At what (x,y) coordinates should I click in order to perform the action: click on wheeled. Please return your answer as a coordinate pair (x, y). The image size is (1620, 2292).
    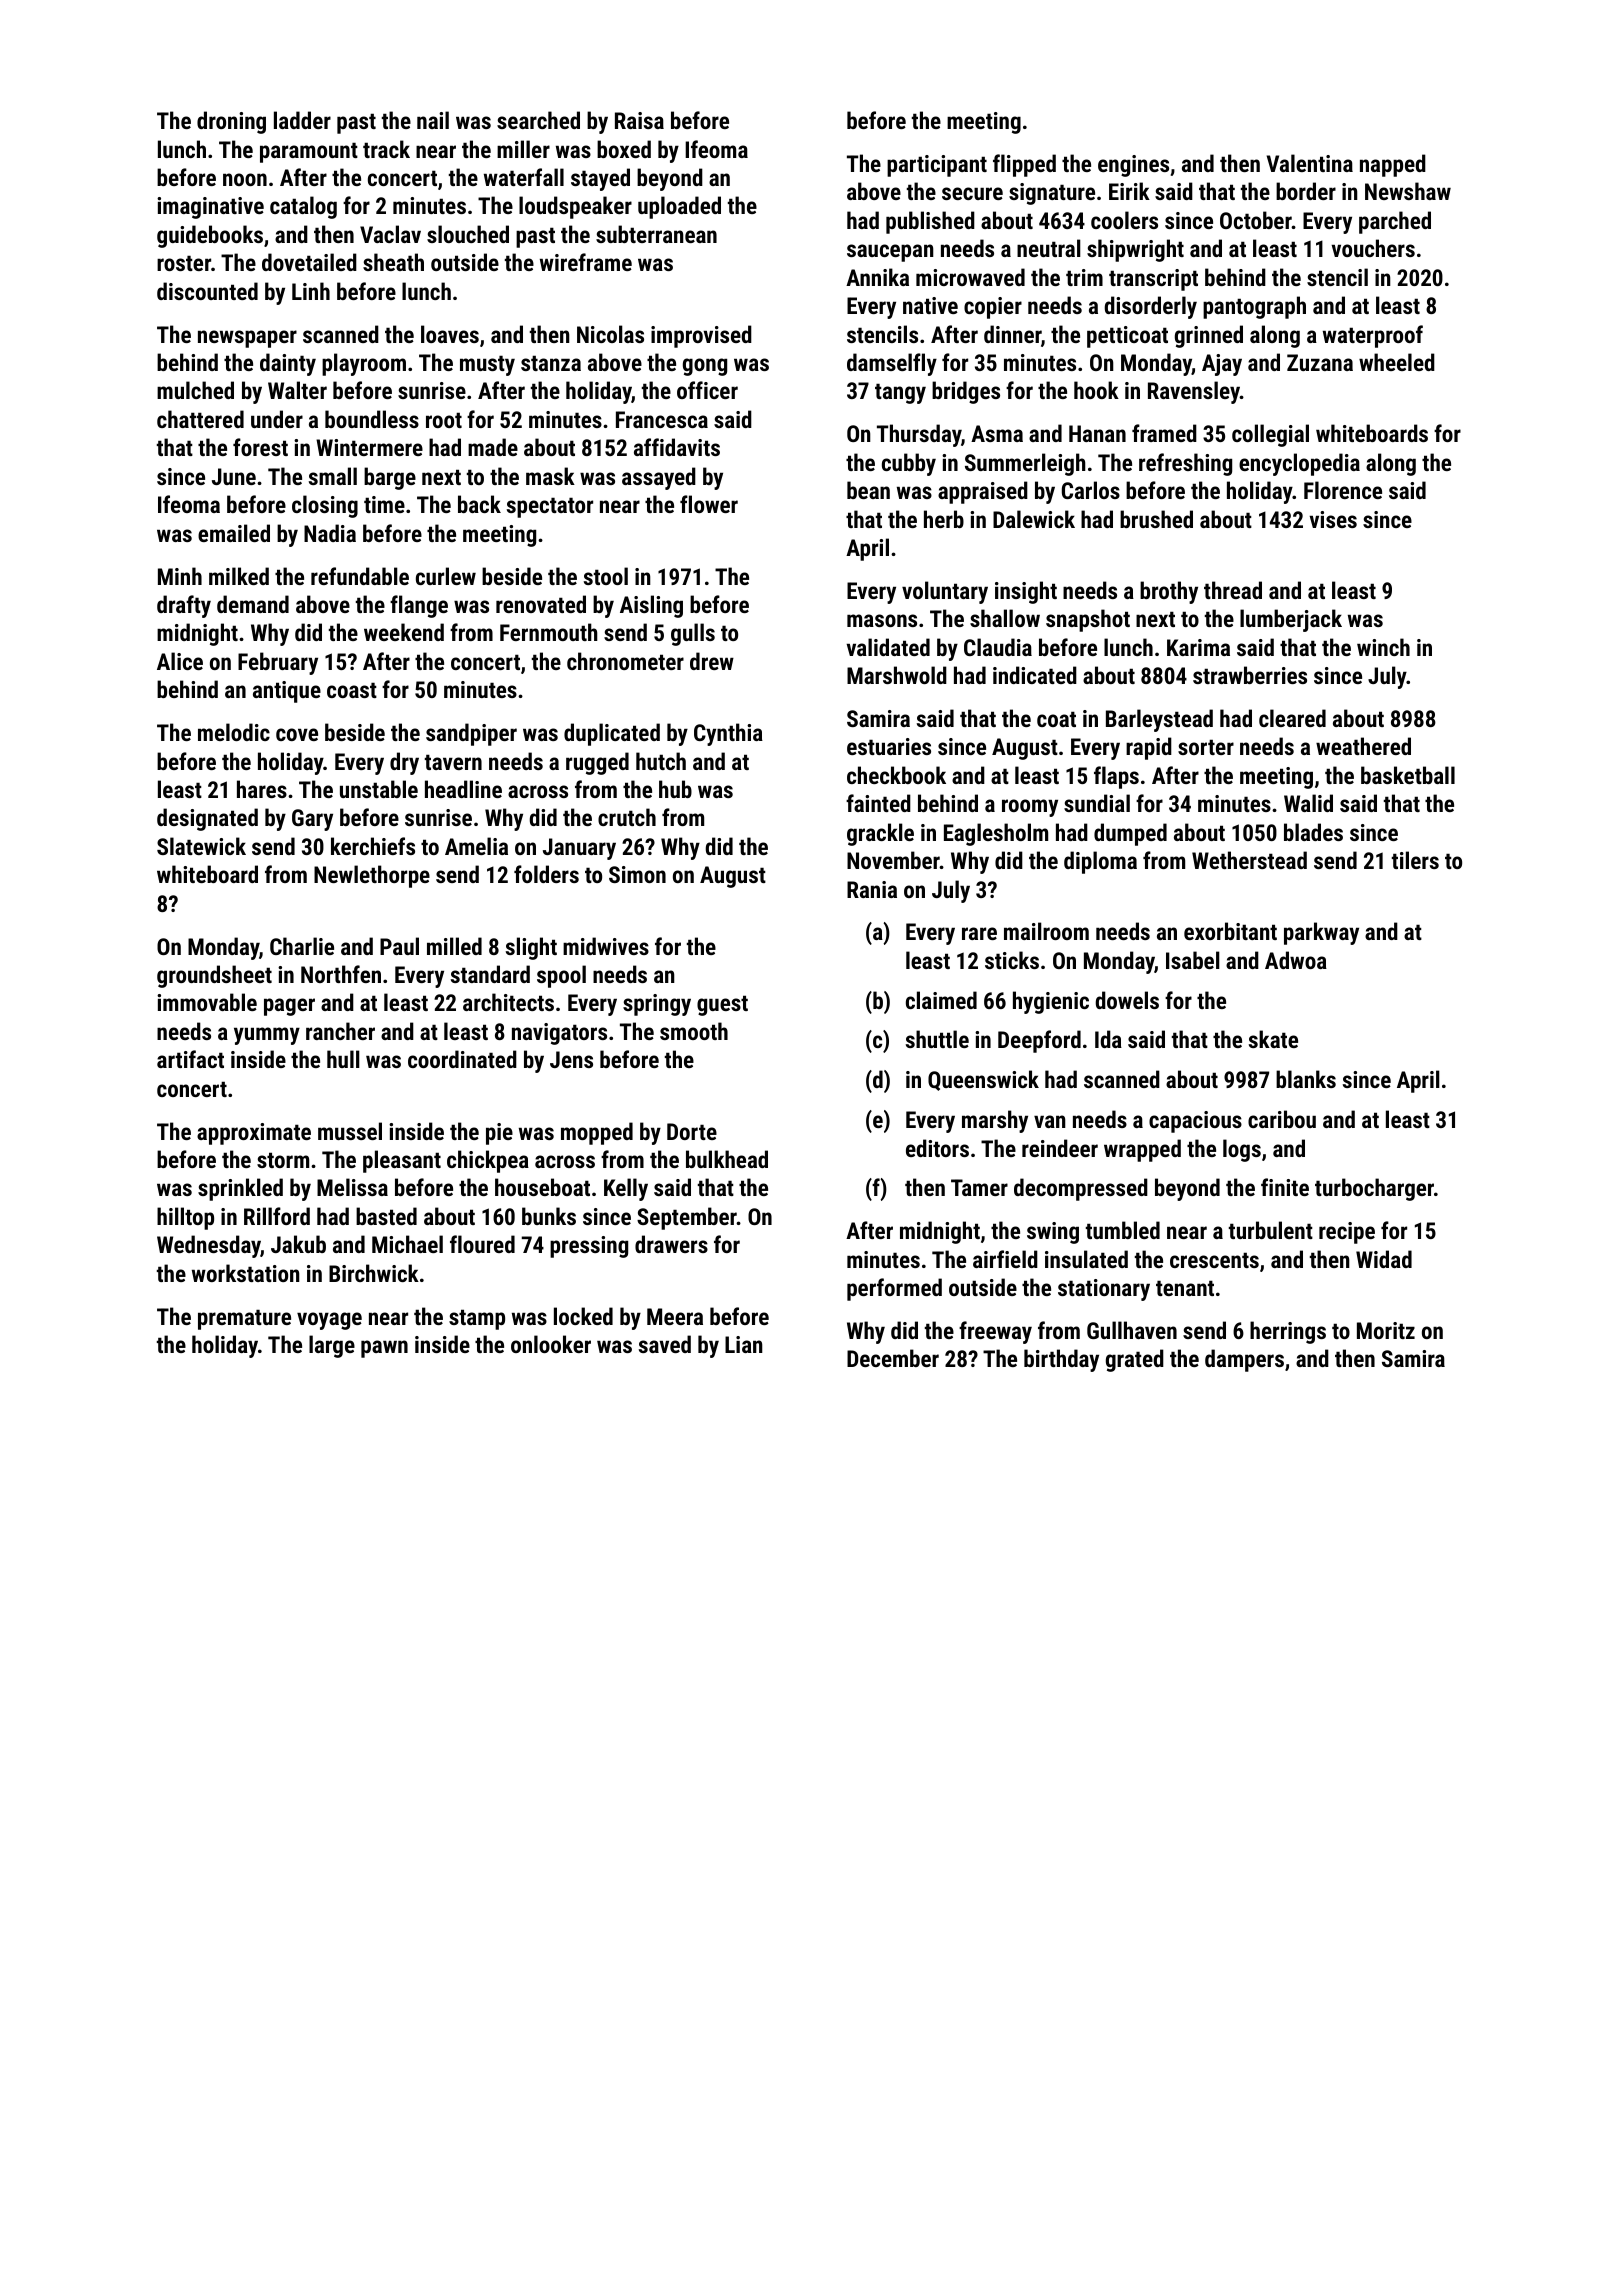
    Looking at the image, I should click on (1397, 362).
